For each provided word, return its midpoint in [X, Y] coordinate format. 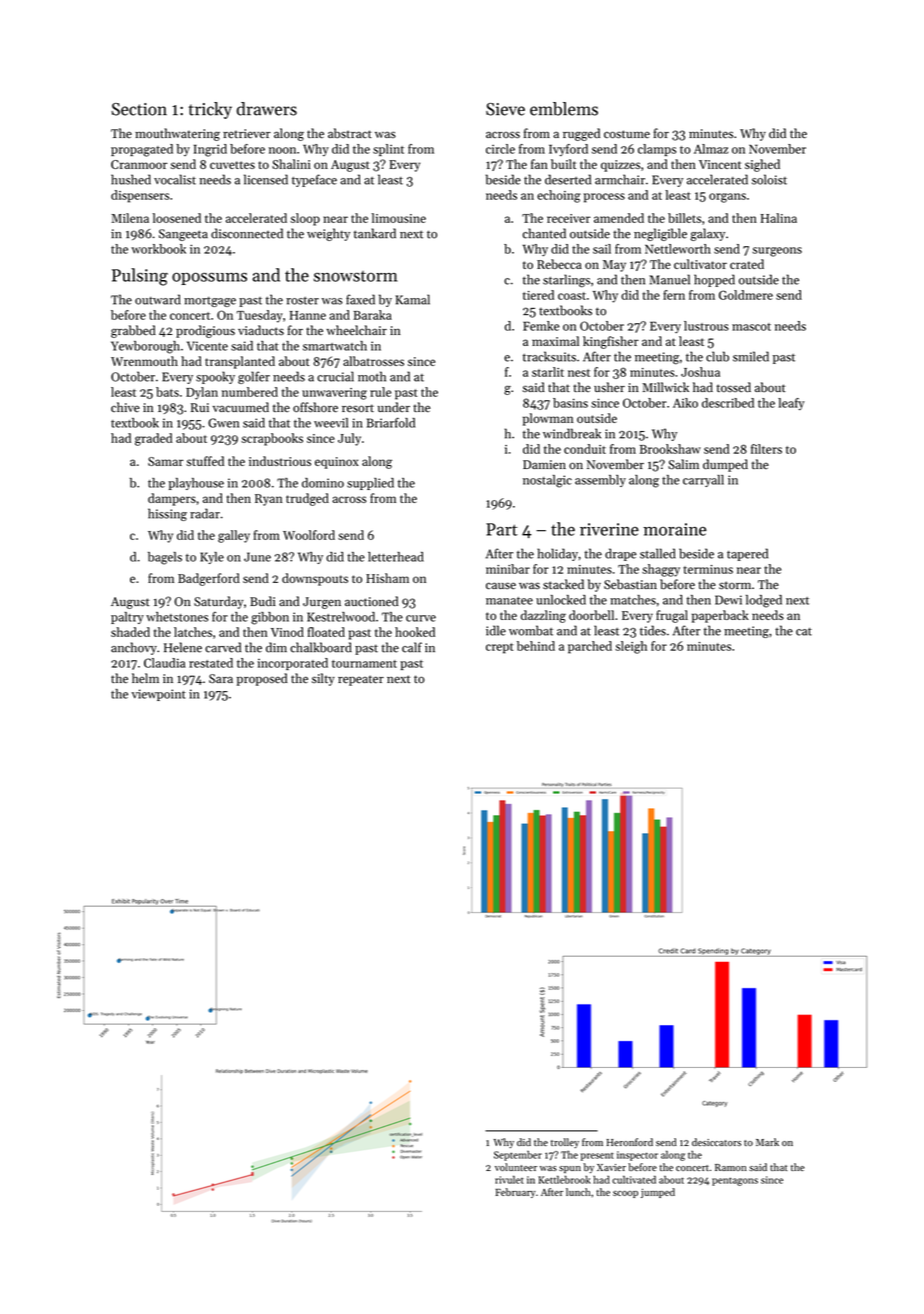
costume [627, 134]
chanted [544, 233]
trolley [565, 1143]
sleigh [631, 647]
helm [145, 678]
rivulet [509, 1179]
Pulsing [140, 277]
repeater [361, 680]
